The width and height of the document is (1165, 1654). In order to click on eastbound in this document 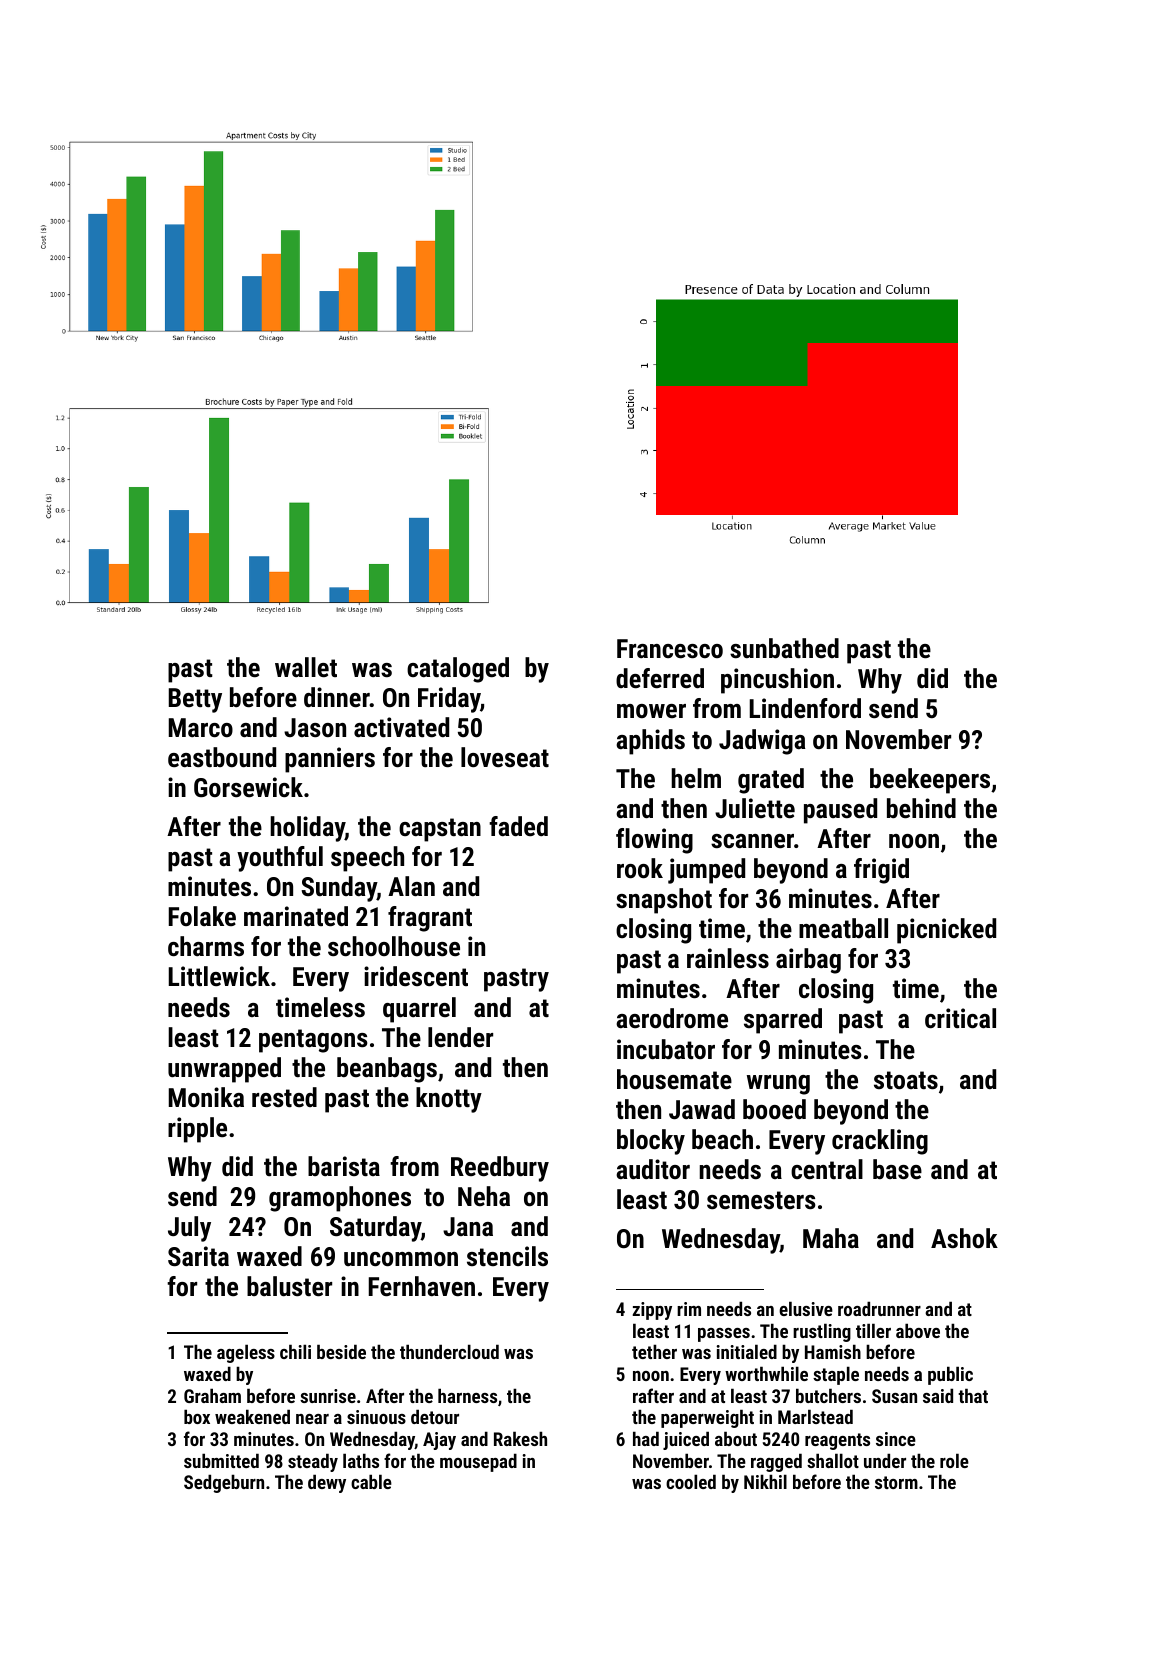, I will do `click(222, 757)`.
